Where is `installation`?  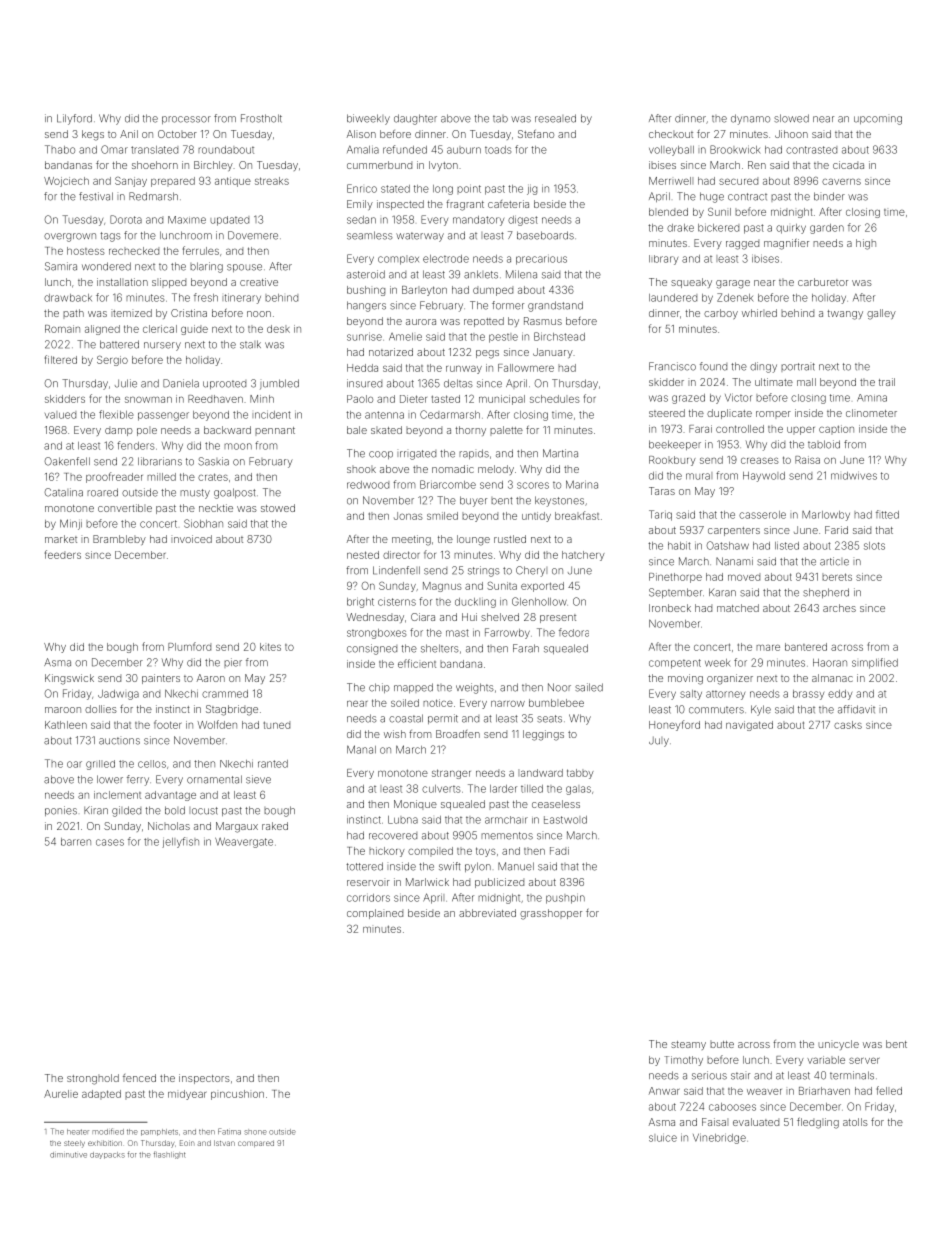
installation is located at coordinates (122, 282).
